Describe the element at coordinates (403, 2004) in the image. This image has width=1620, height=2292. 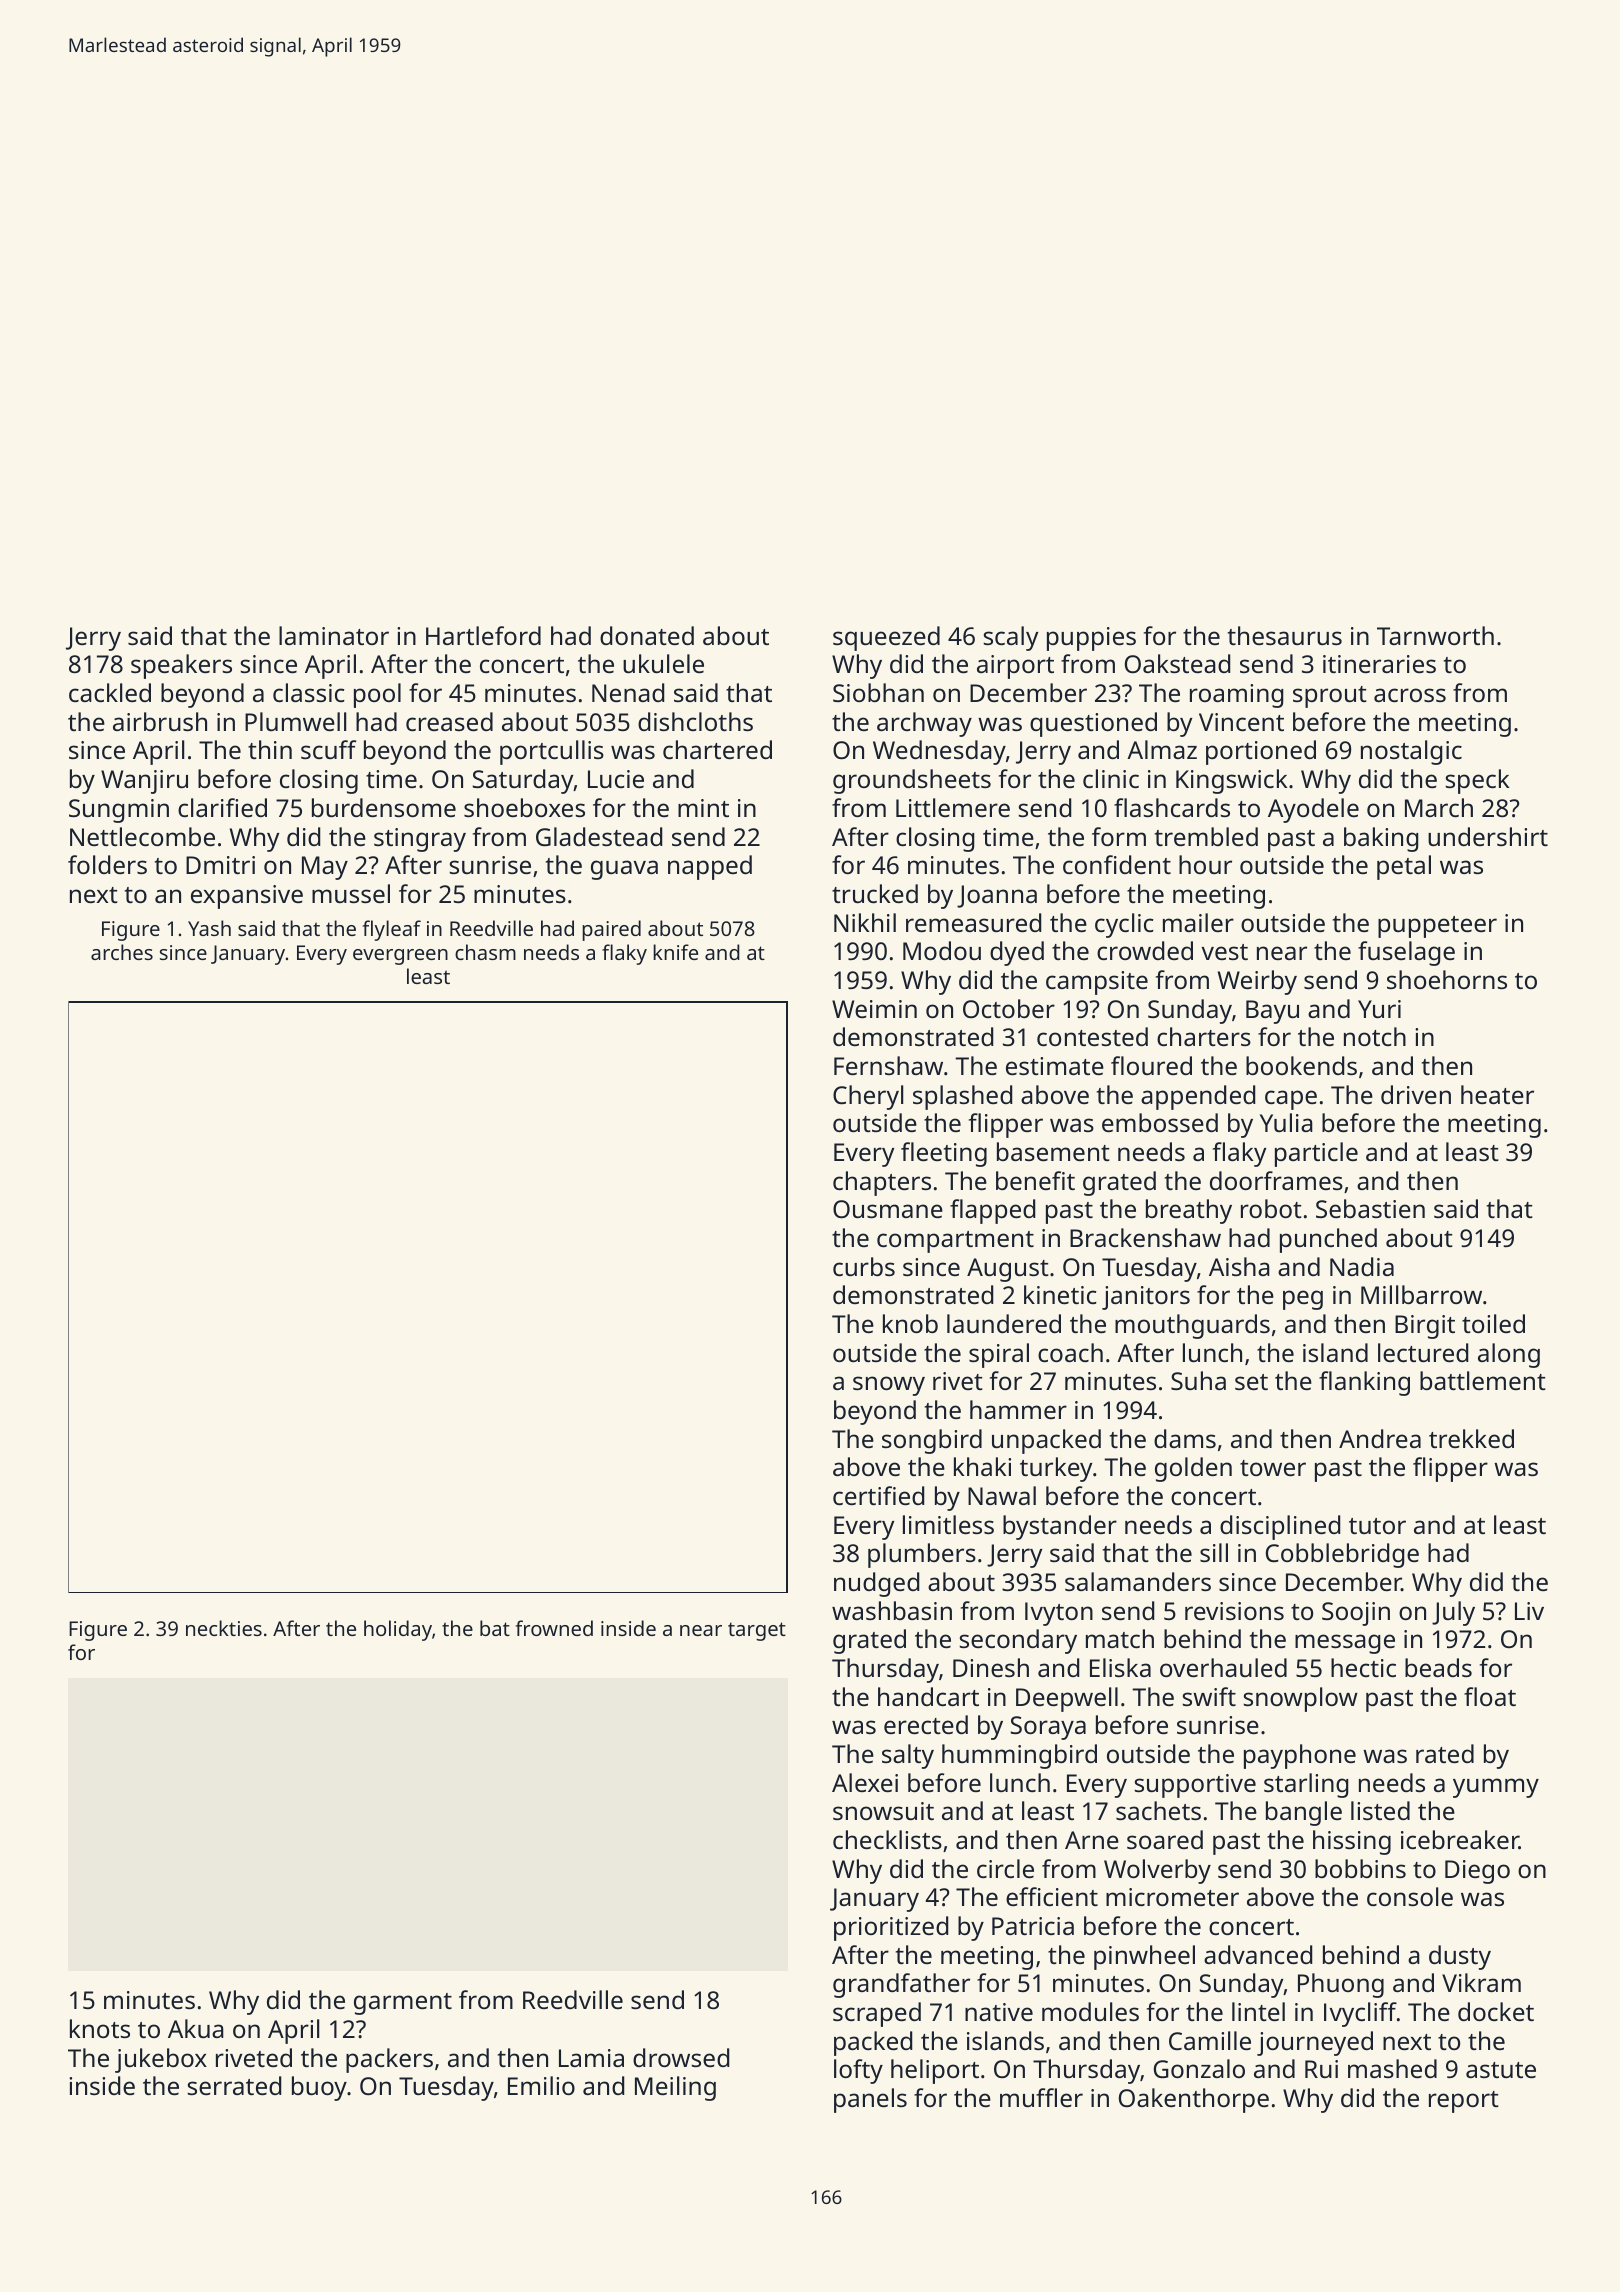
I see `garment` at that location.
